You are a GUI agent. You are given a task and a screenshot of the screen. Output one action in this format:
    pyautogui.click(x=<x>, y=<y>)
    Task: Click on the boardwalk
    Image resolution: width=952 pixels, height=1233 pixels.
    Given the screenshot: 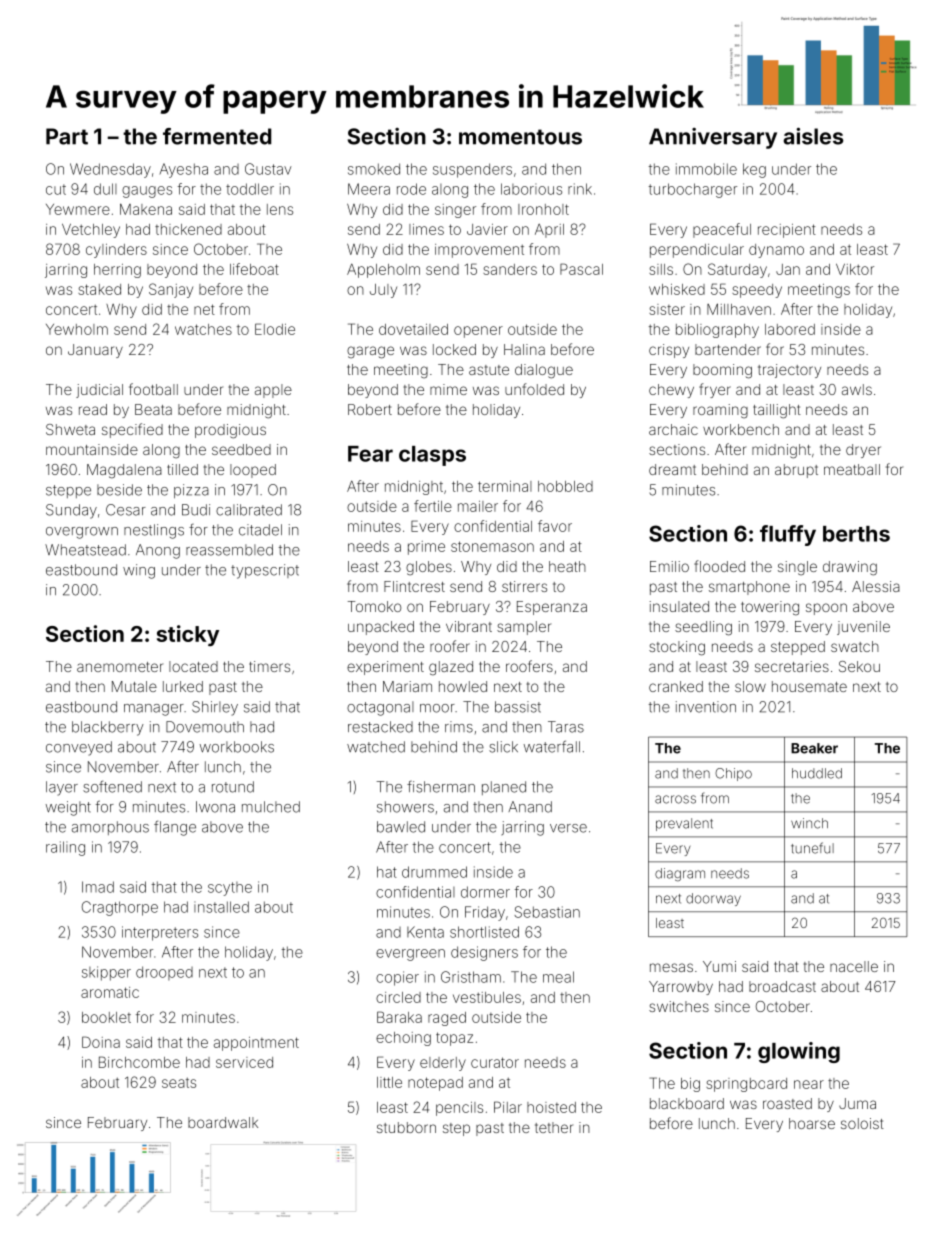 What is the action you would take?
    pyautogui.click(x=223, y=1122)
